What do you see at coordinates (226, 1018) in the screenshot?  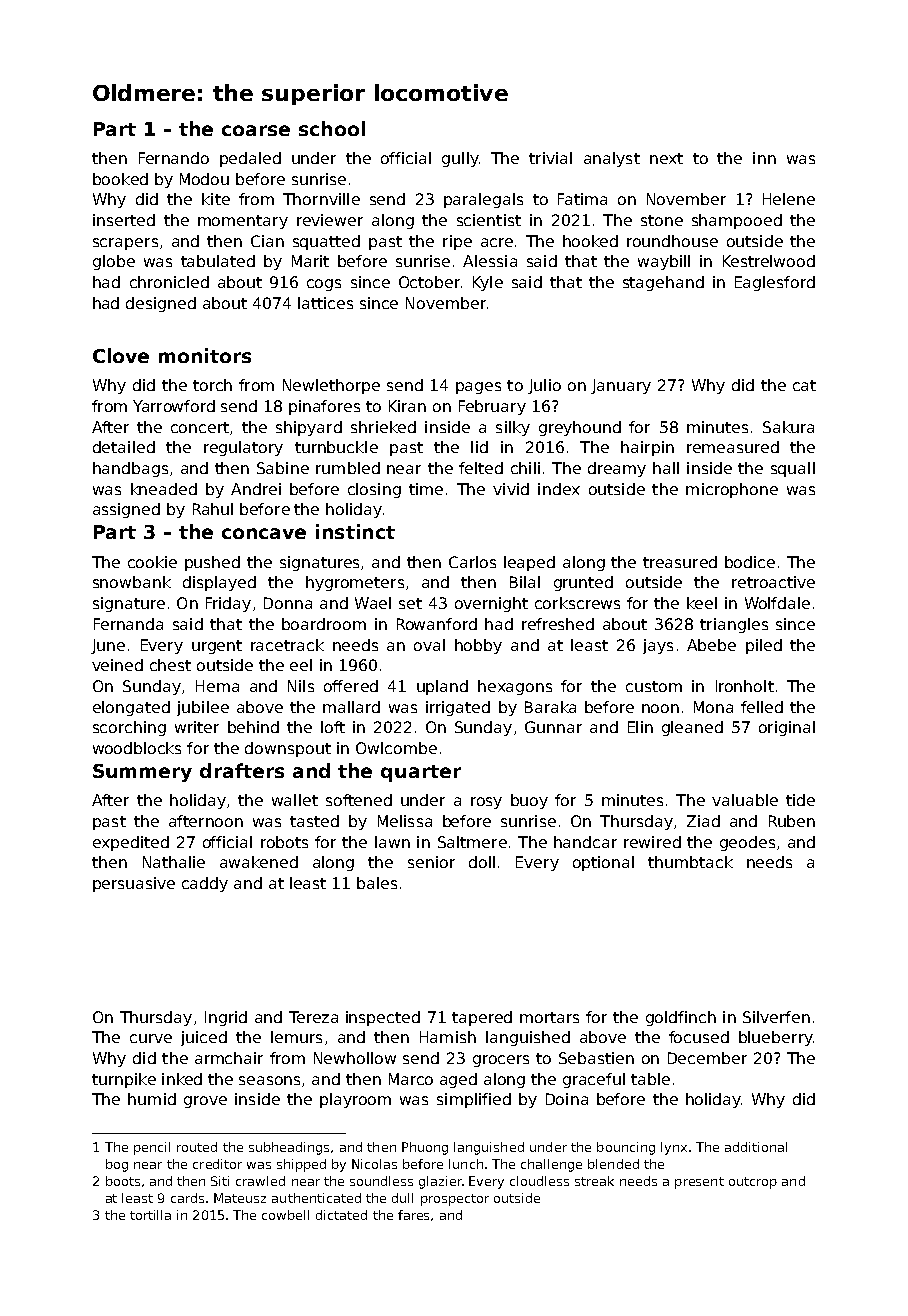 I see `Ingrid` at bounding box center [226, 1018].
